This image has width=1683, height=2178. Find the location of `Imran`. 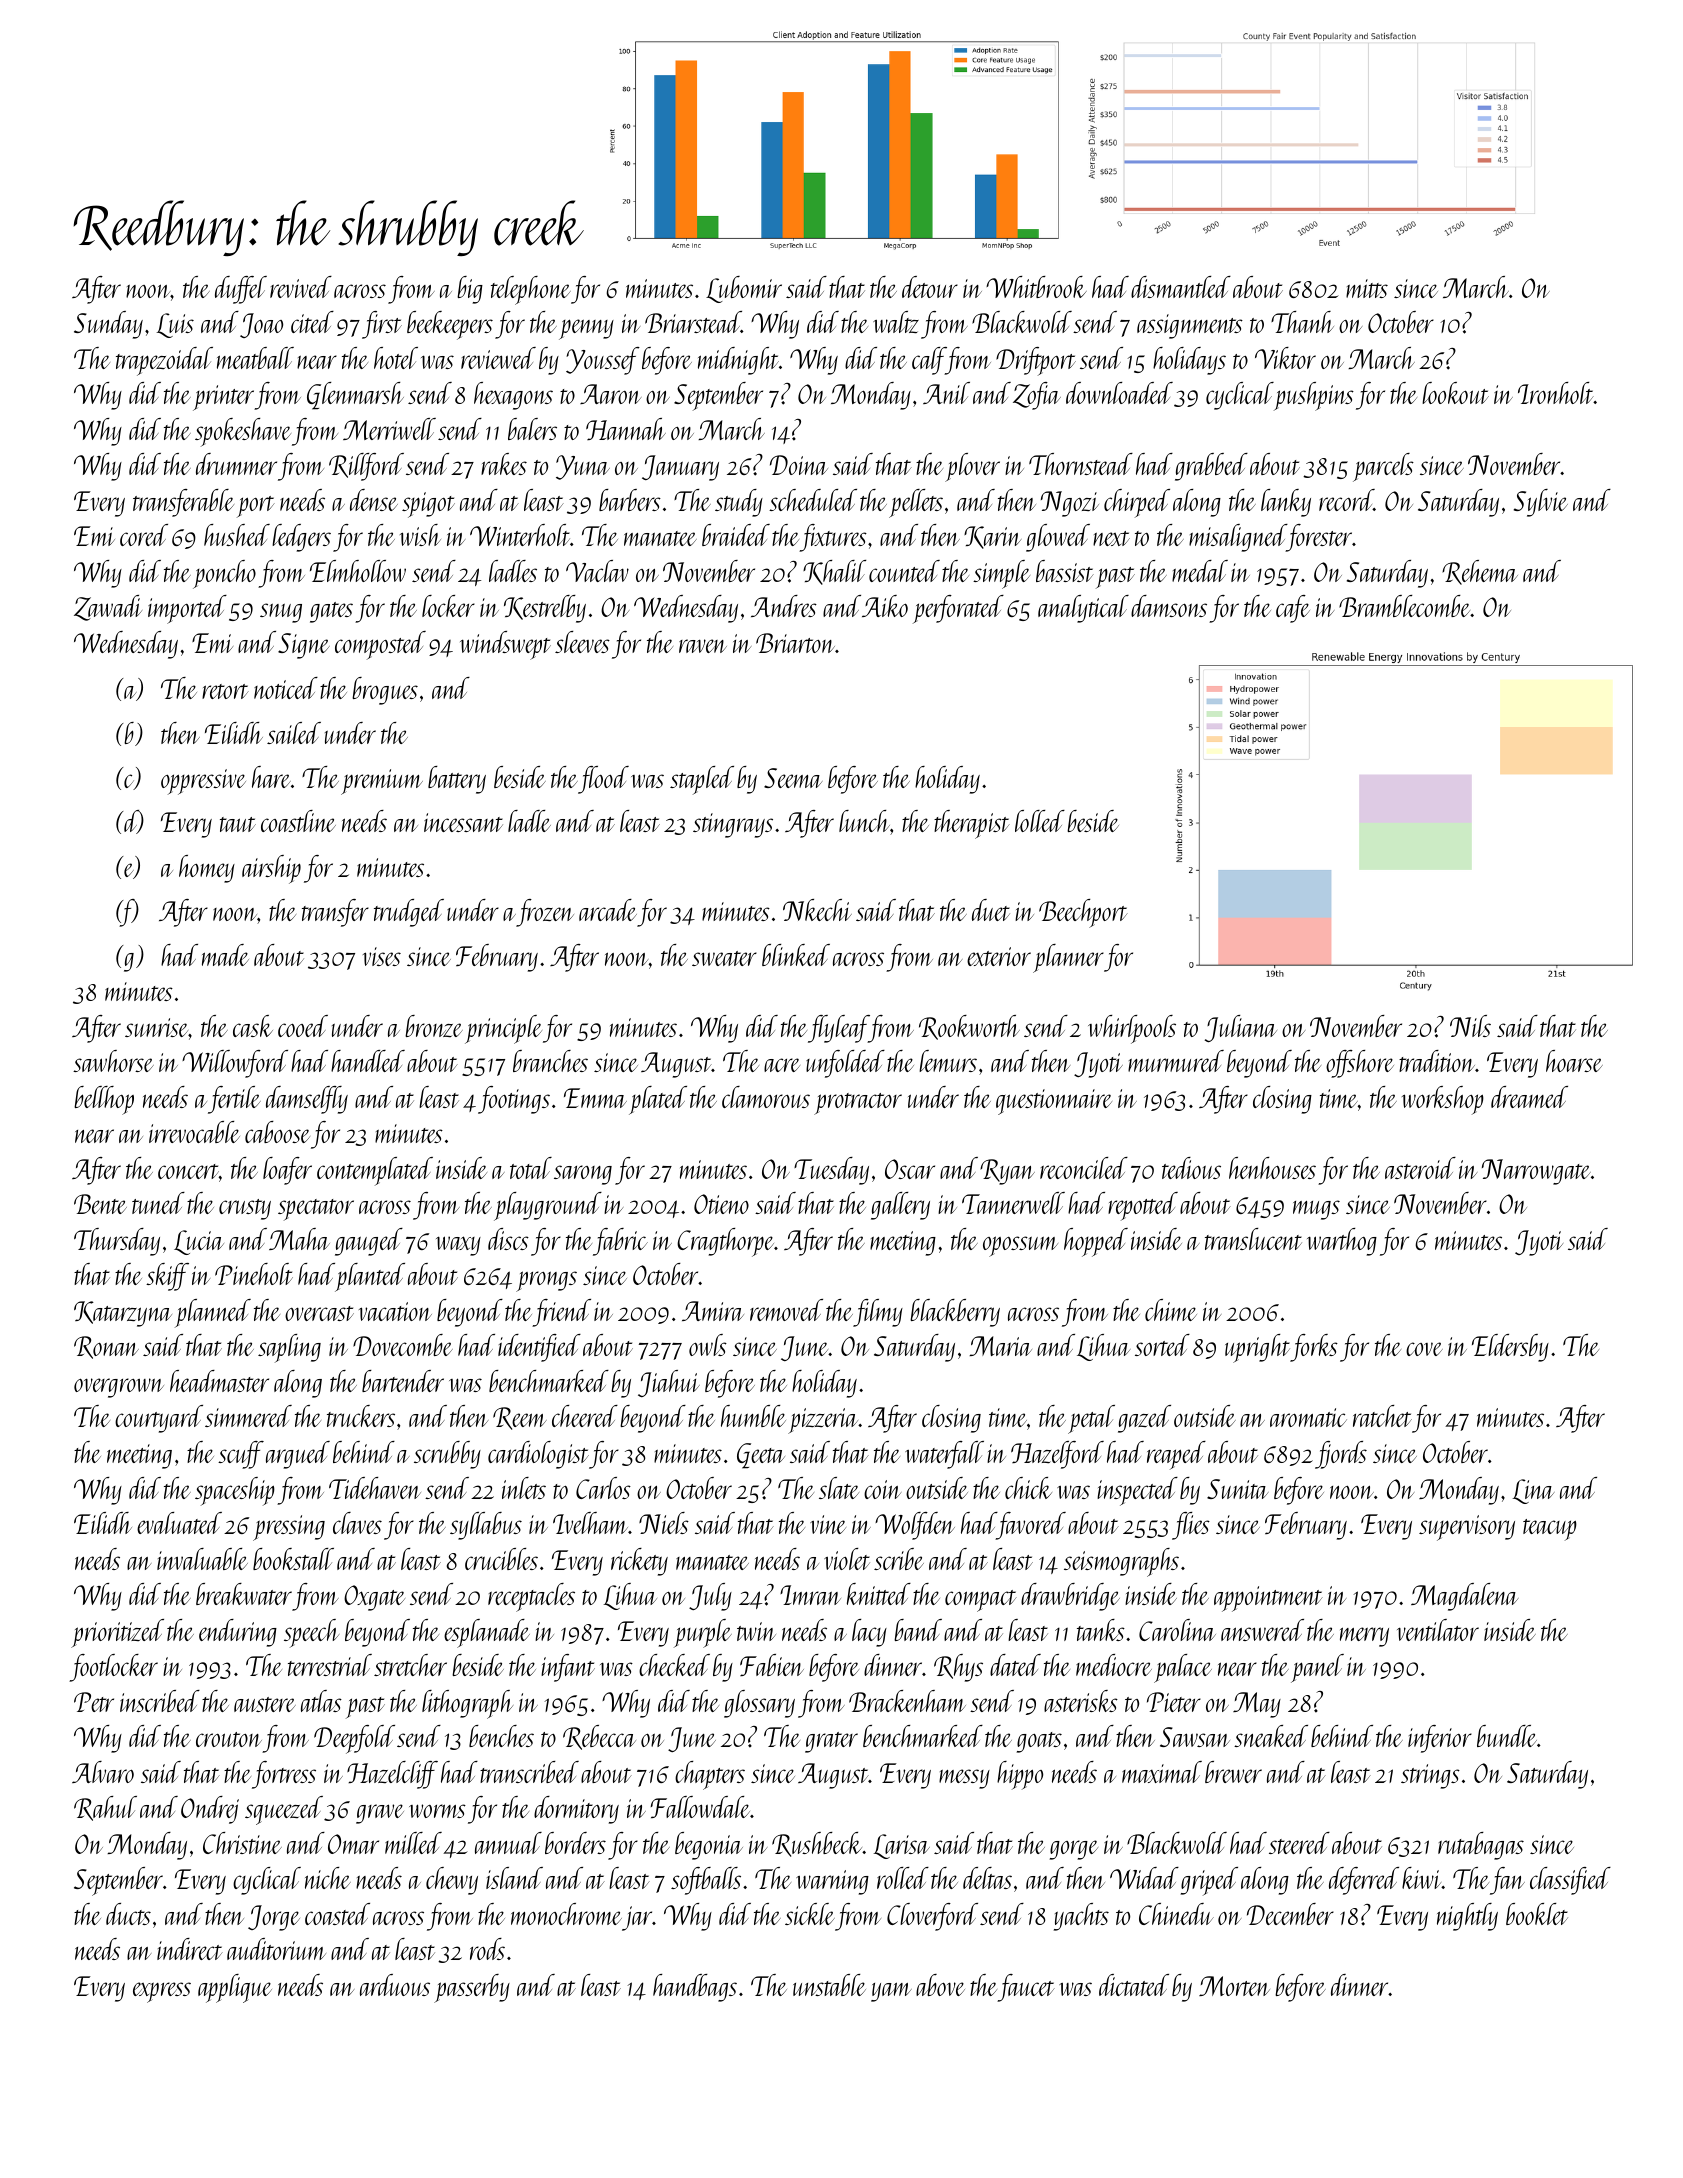

Imran is located at coordinates (810, 1595).
